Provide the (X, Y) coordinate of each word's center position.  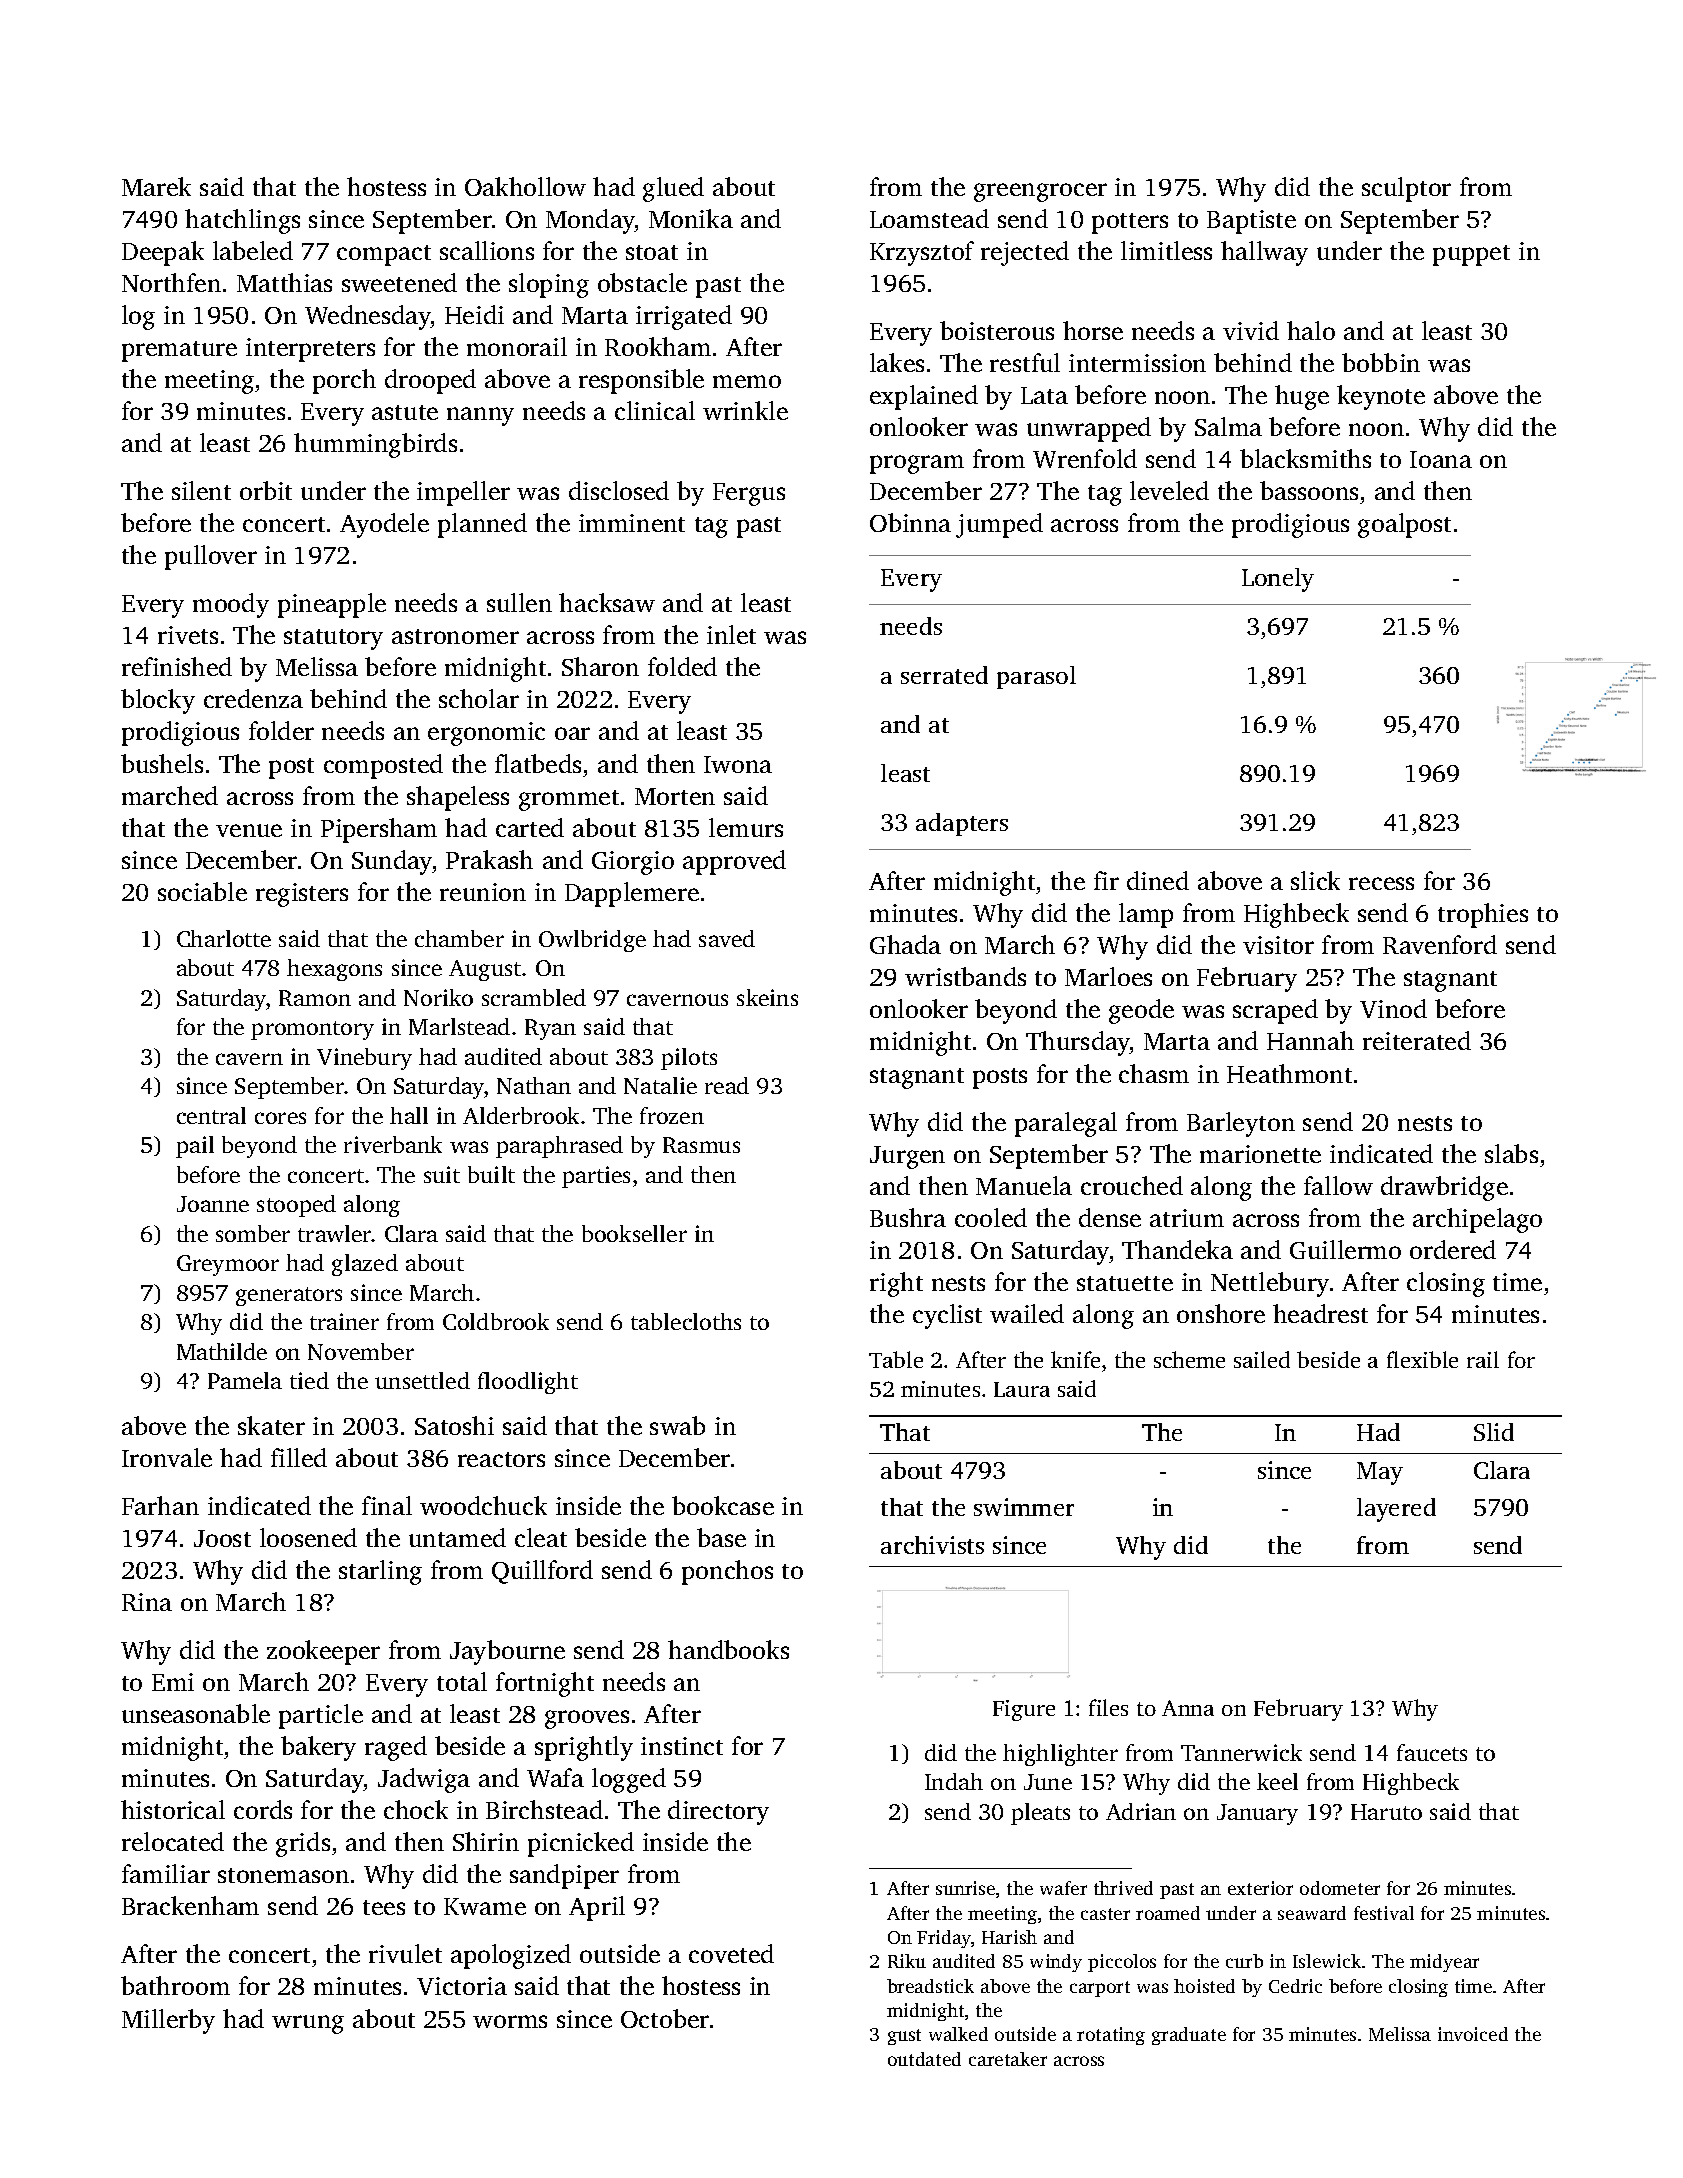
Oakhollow (525, 186)
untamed (457, 1537)
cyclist (947, 1316)
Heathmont (1289, 1073)
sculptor (1406, 189)
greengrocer (1040, 192)
